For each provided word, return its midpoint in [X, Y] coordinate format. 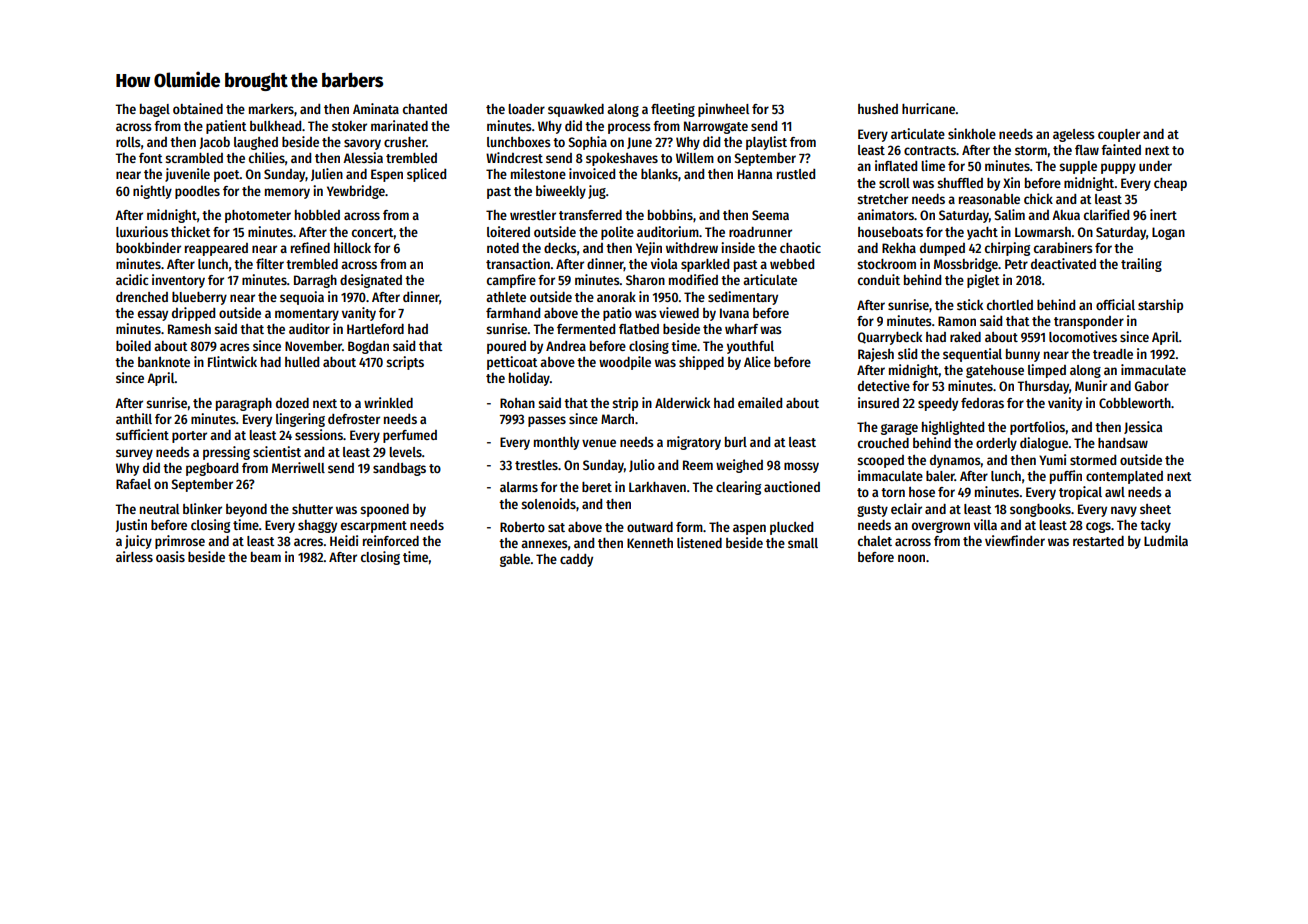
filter [270, 263]
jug [597, 192]
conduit [879, 279]
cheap [1170, 184]
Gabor [1152, 386]
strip [625, 404]
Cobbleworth [1135, 403]
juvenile [187, 175]
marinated [399, 125]
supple [1078, 167]
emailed [760, 402]
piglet [983, 281]
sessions [319, 434]
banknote [164, 362]
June [639, 143]
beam [266, 557]
